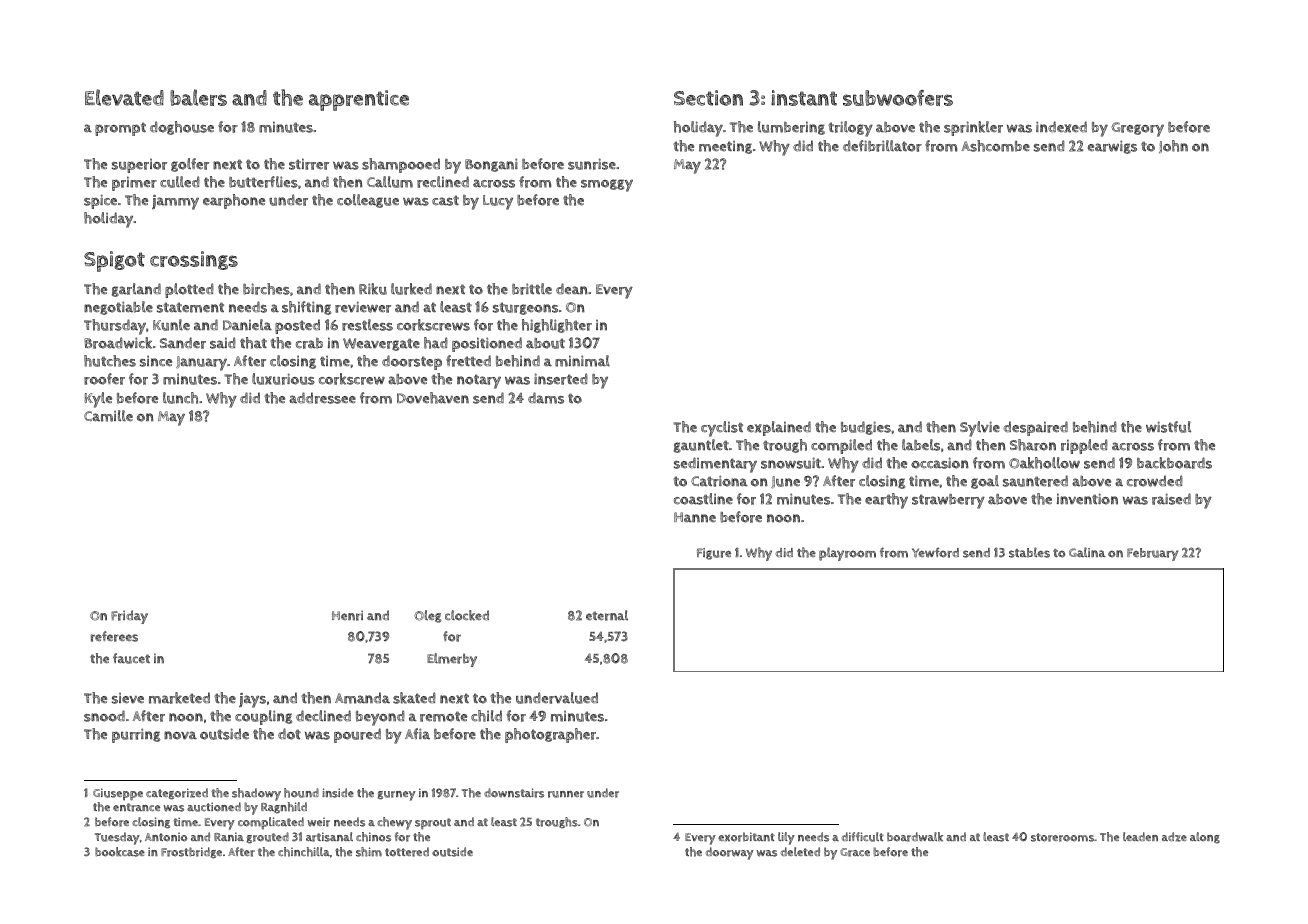 Image resolution: width=1308 pixels, height=924 pixels. What do you see at coordinates (607, 615) in the screenshot?
I see `eternal` at bounding box center [607, 615].
